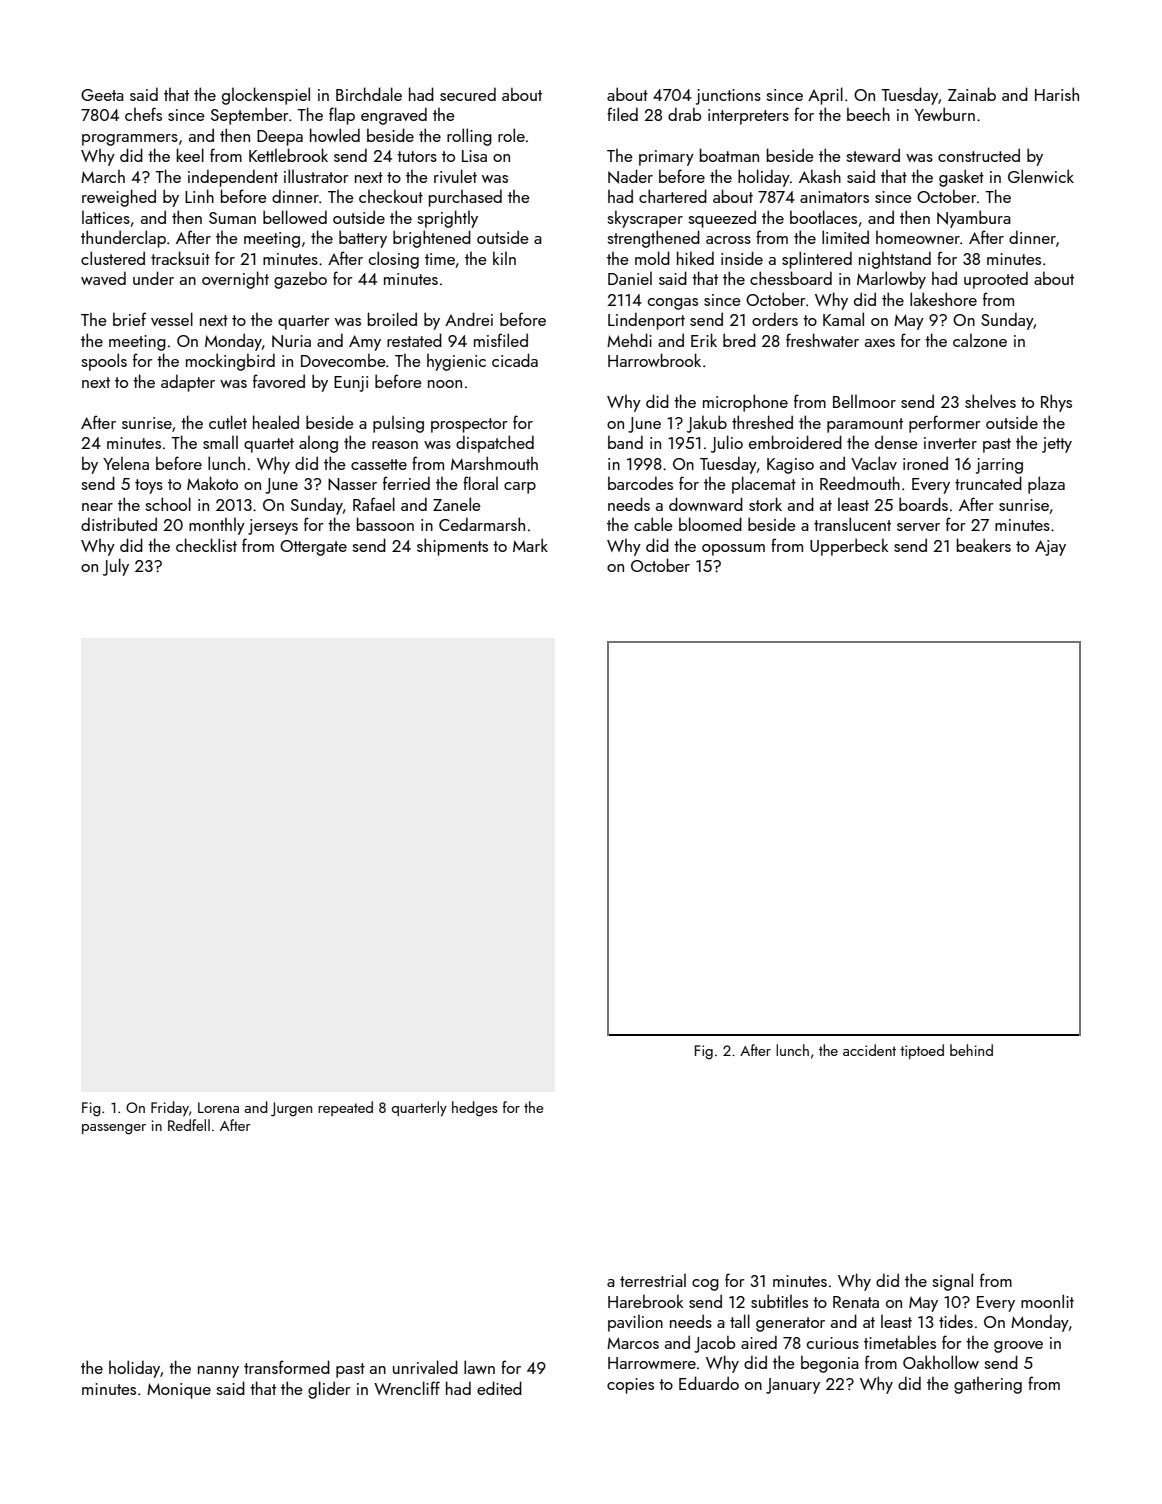  Describe the element at coordinates (972, 94) in the screenshot. I see `Zainab` at that location.
